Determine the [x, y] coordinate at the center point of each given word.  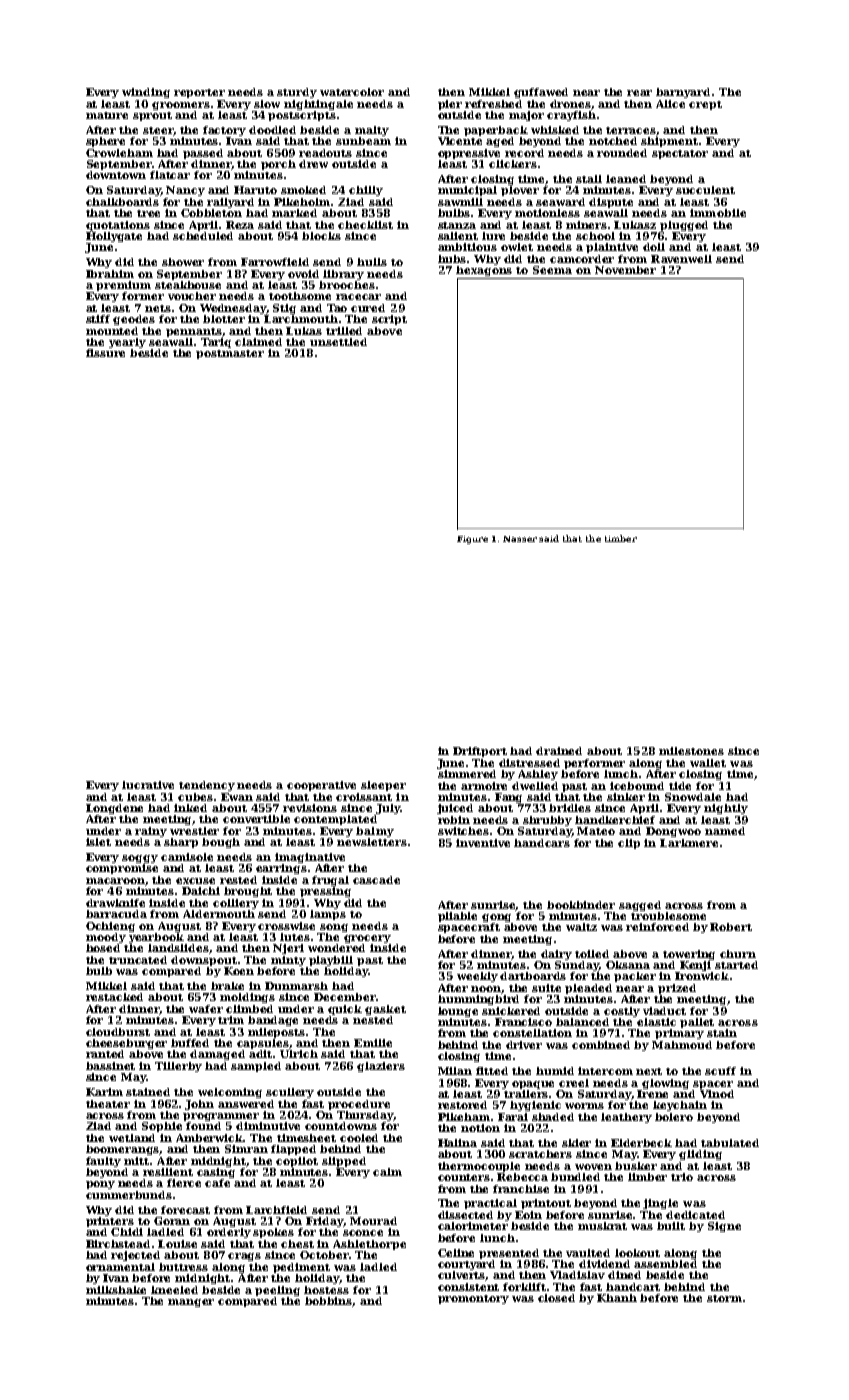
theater [108, 1104]
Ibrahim [110, 274]
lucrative [148, 785]
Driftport [480, 752]
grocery [367, 939]
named [725, 831]
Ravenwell [681, 259]
